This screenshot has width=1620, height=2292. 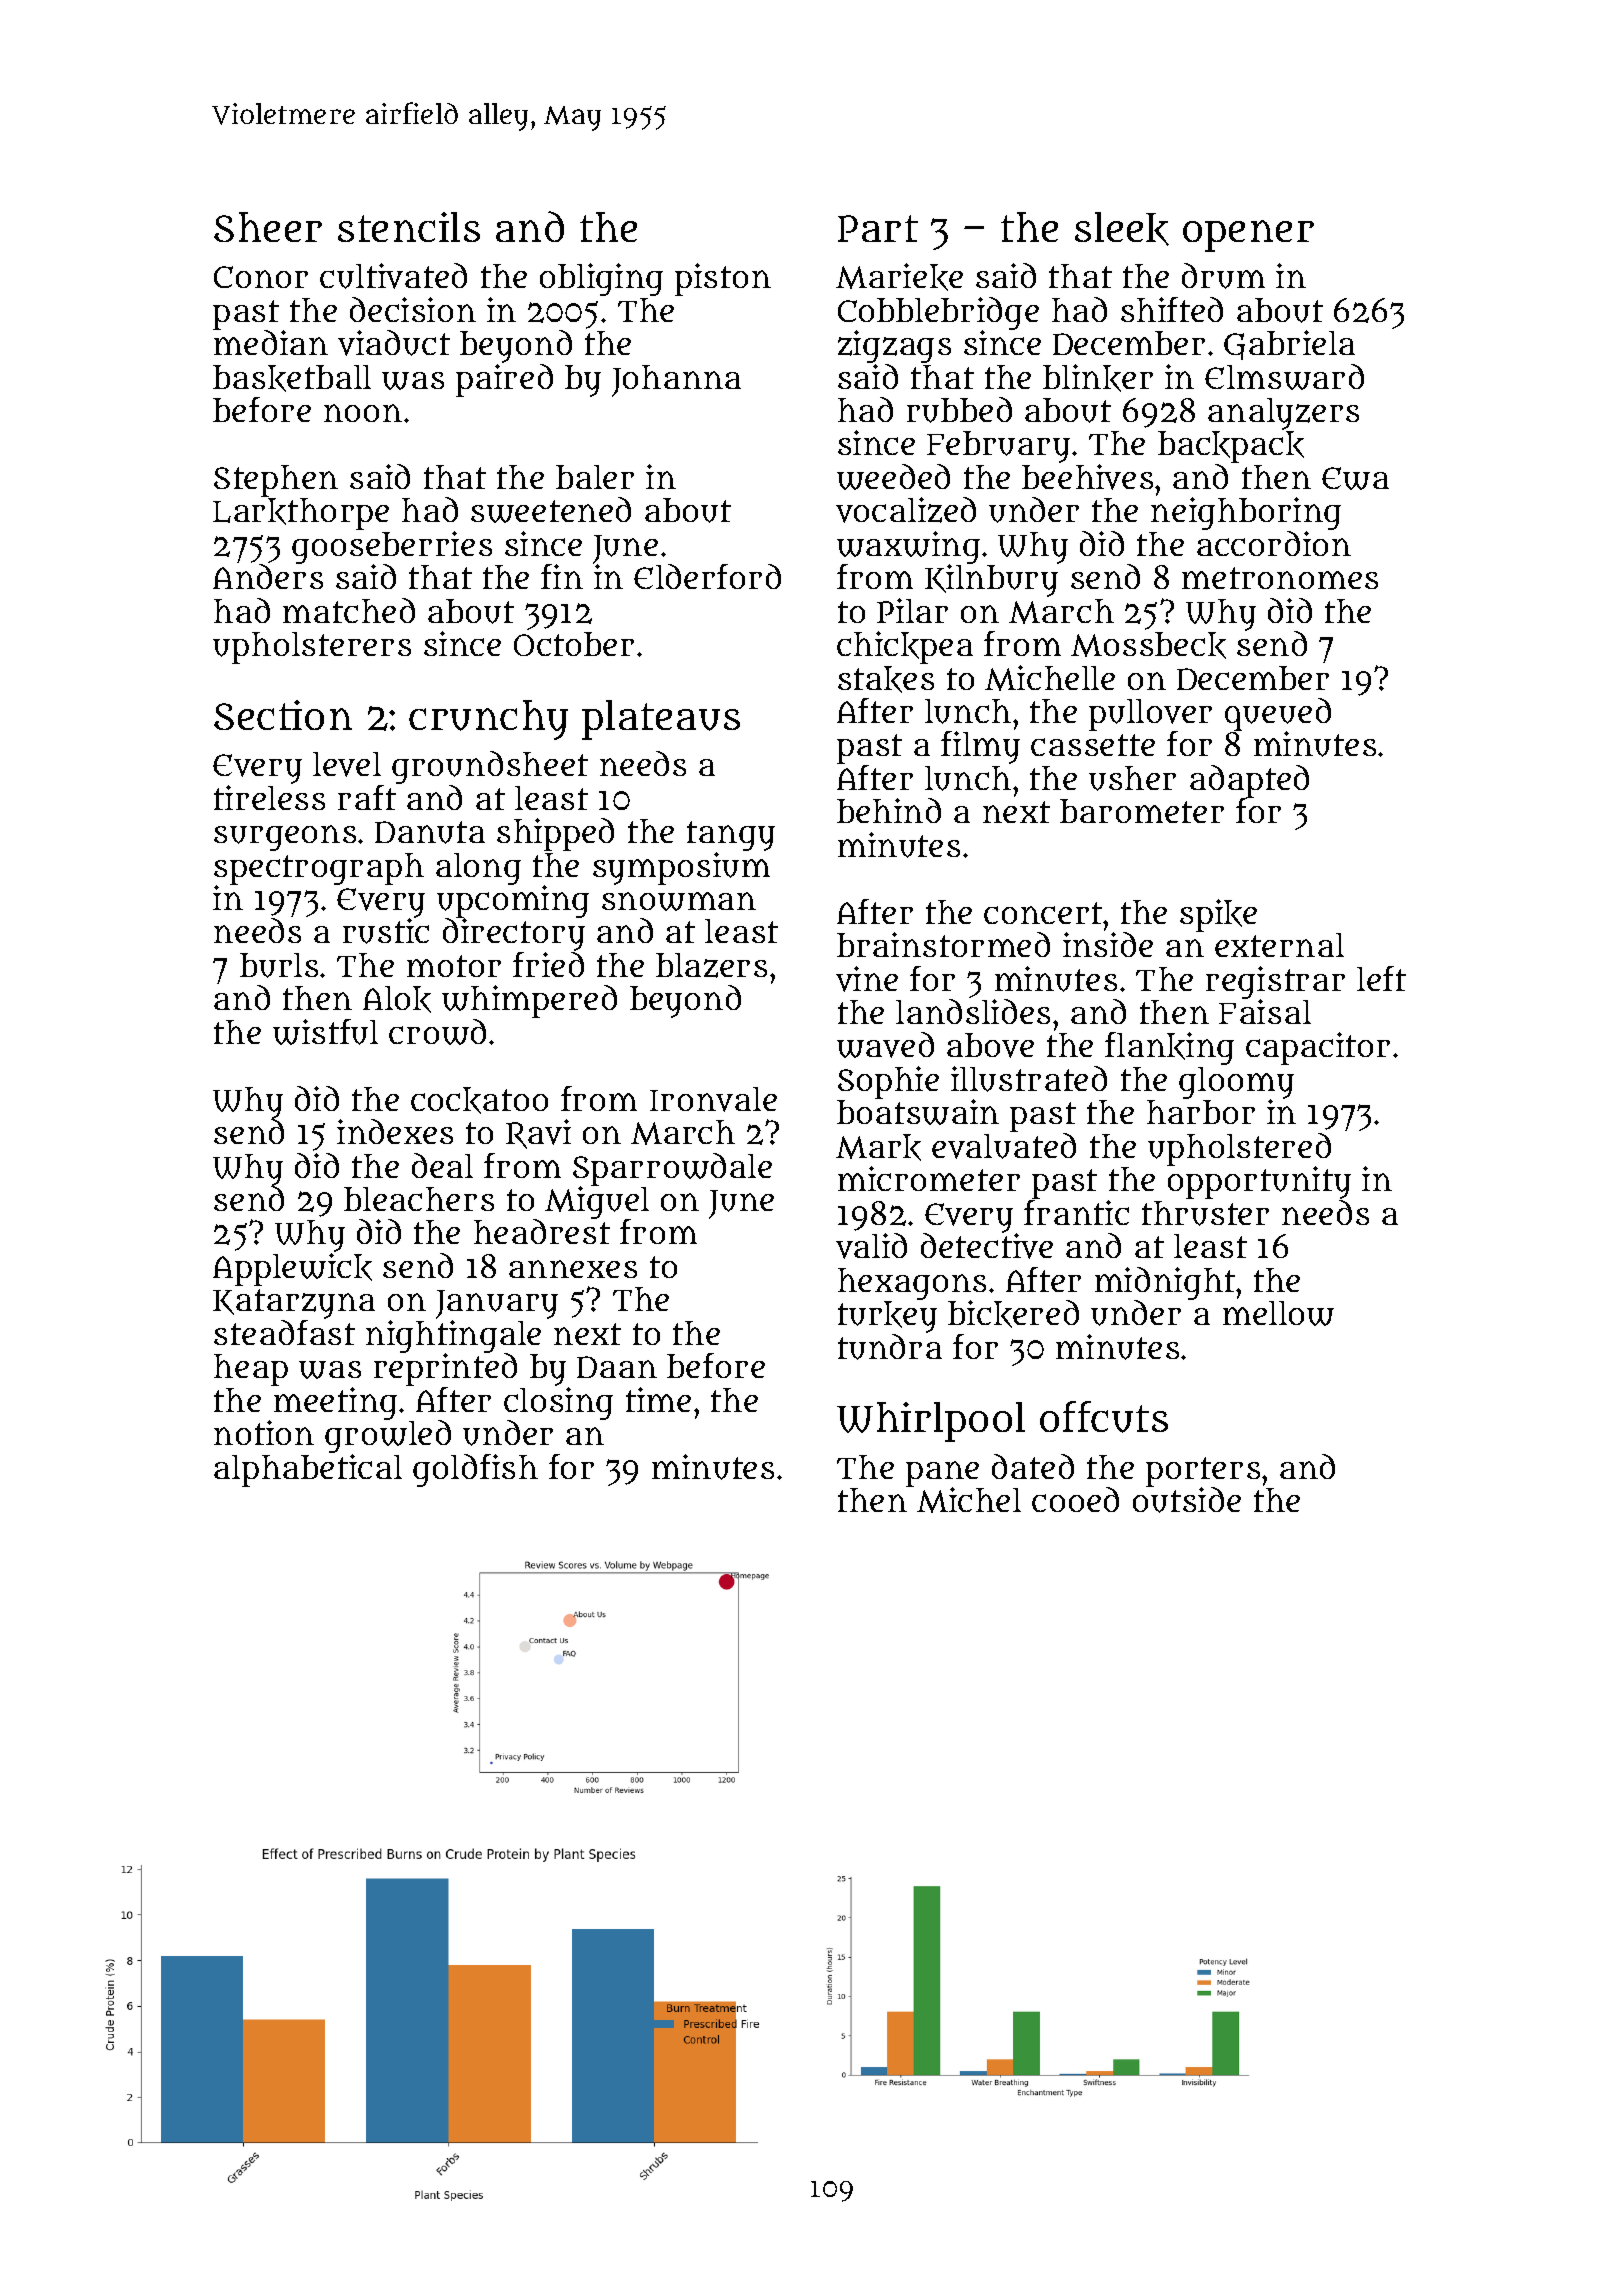 What do you see at coordinates (1259, 1183) in the screenshot?
I see `opportunity` at bounding box center [1259, 1183].
